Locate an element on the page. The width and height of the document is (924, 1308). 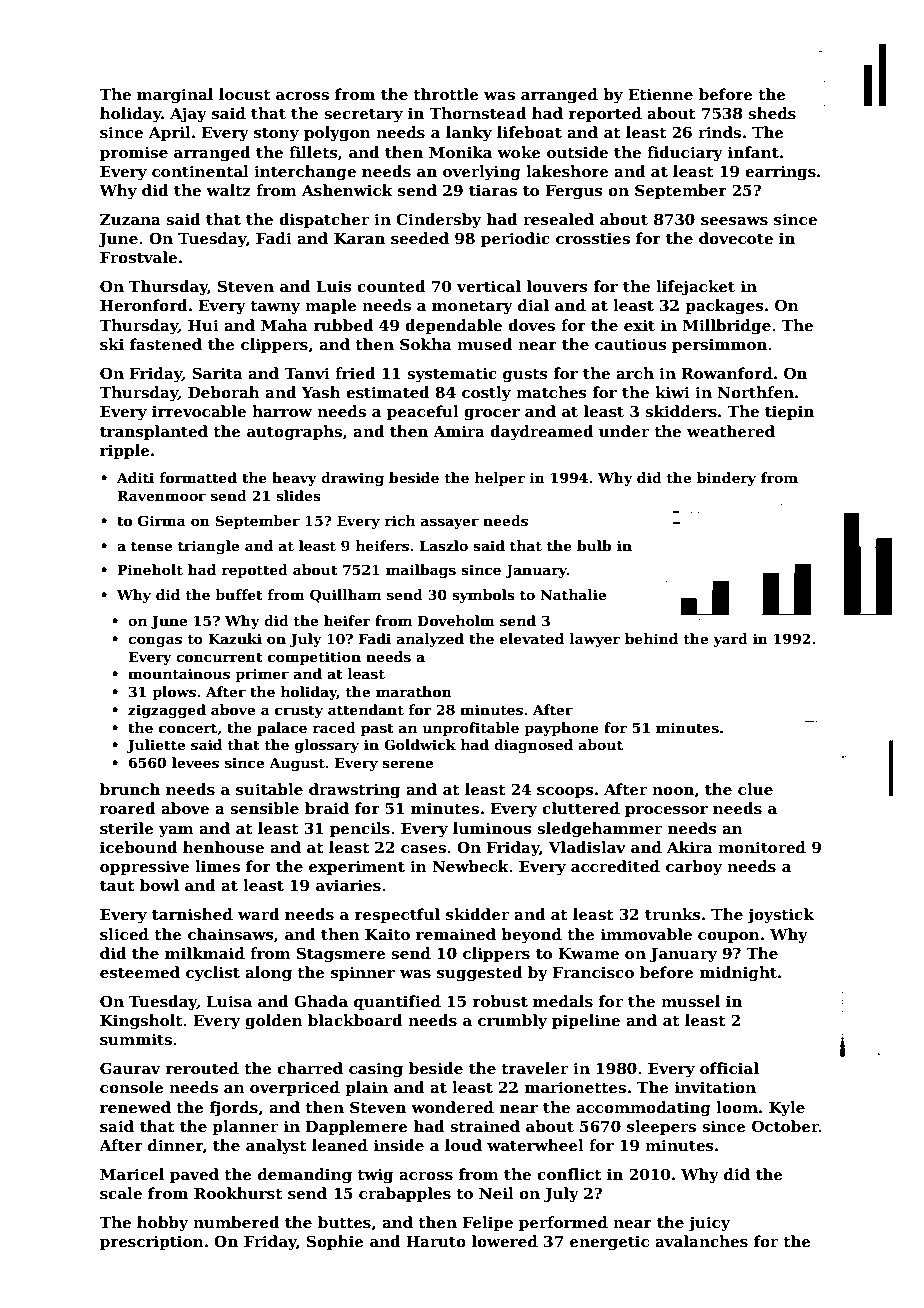
sheds is located at coordinates (772, 113).
